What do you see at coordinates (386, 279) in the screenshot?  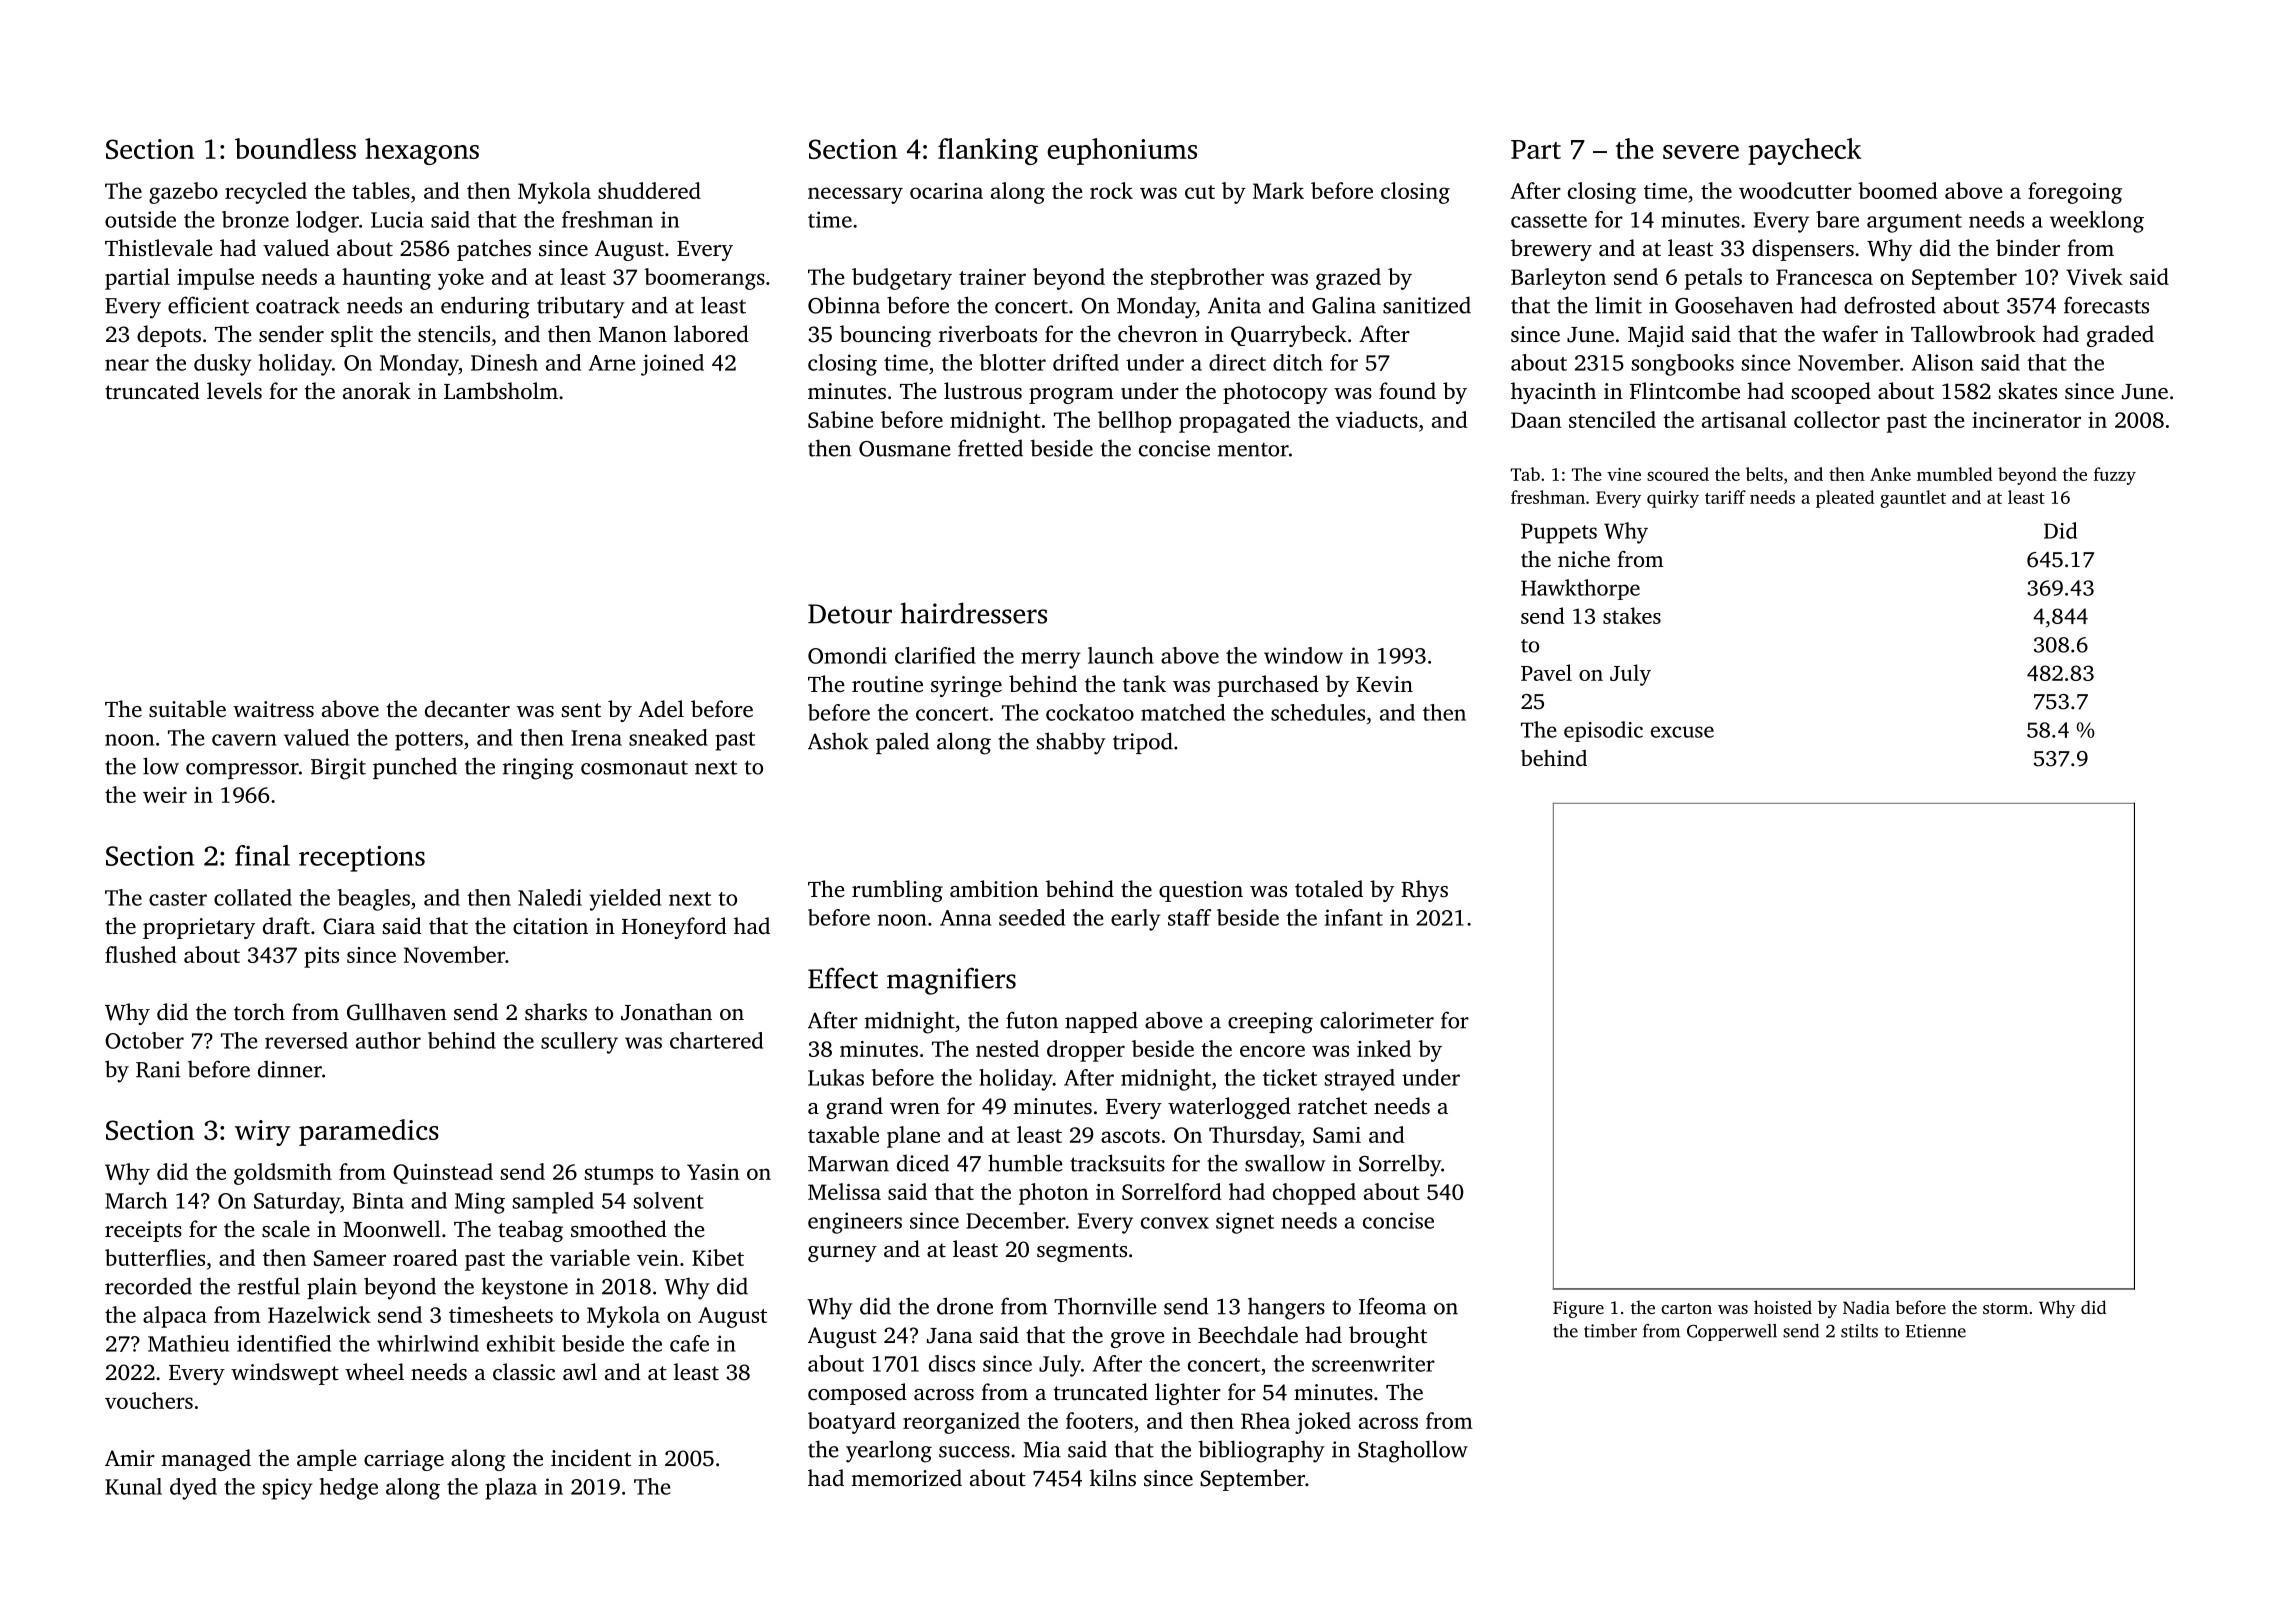 I see `haunting` at bounding box center [386, 279].
